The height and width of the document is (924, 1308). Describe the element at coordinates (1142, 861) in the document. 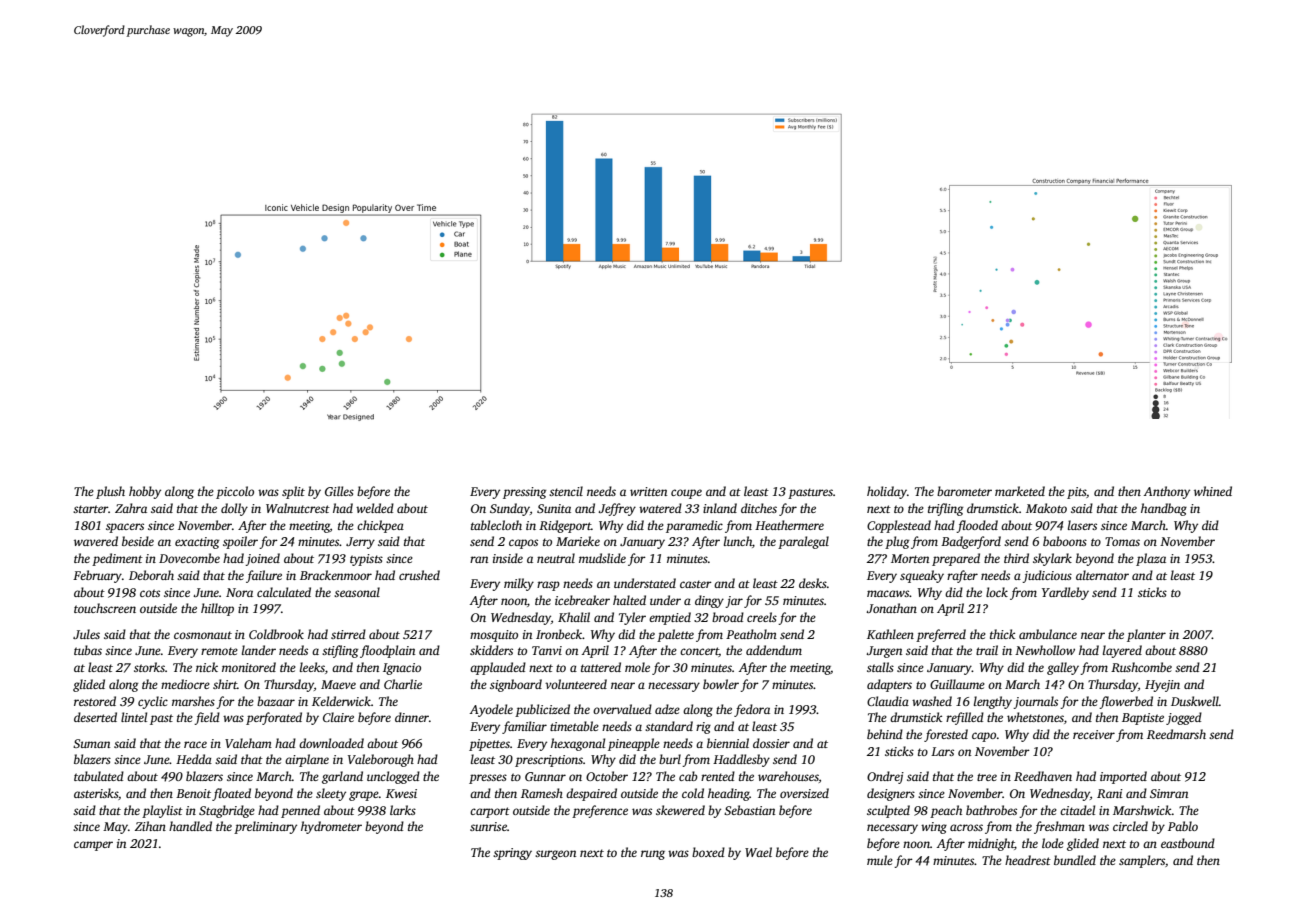

I see `samplers` at that location.
